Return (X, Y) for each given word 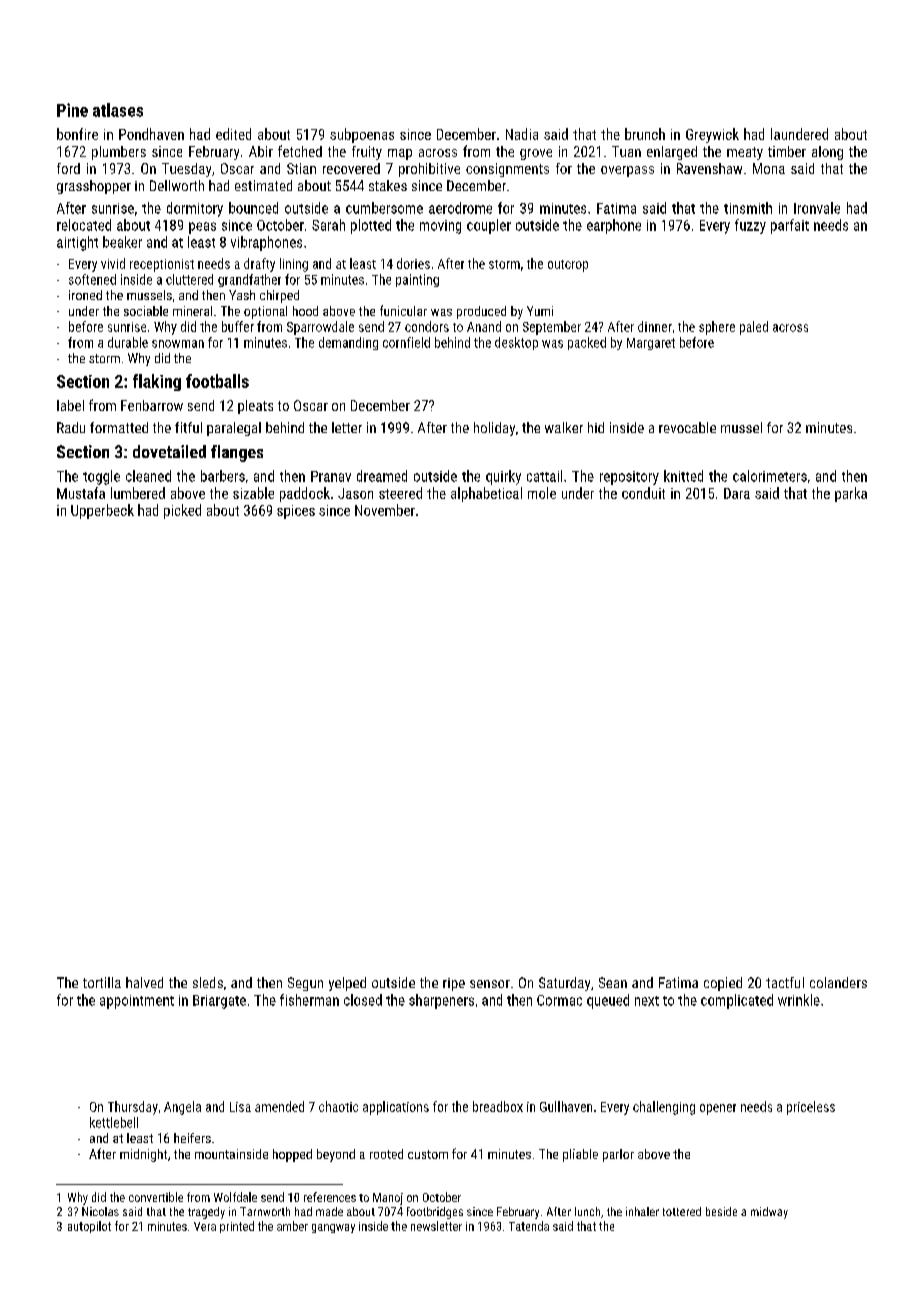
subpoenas (362, 135)
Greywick (712, 135)
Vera (205, 1226)
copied (723, 984)
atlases (118, 110)
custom (428, 1154)
